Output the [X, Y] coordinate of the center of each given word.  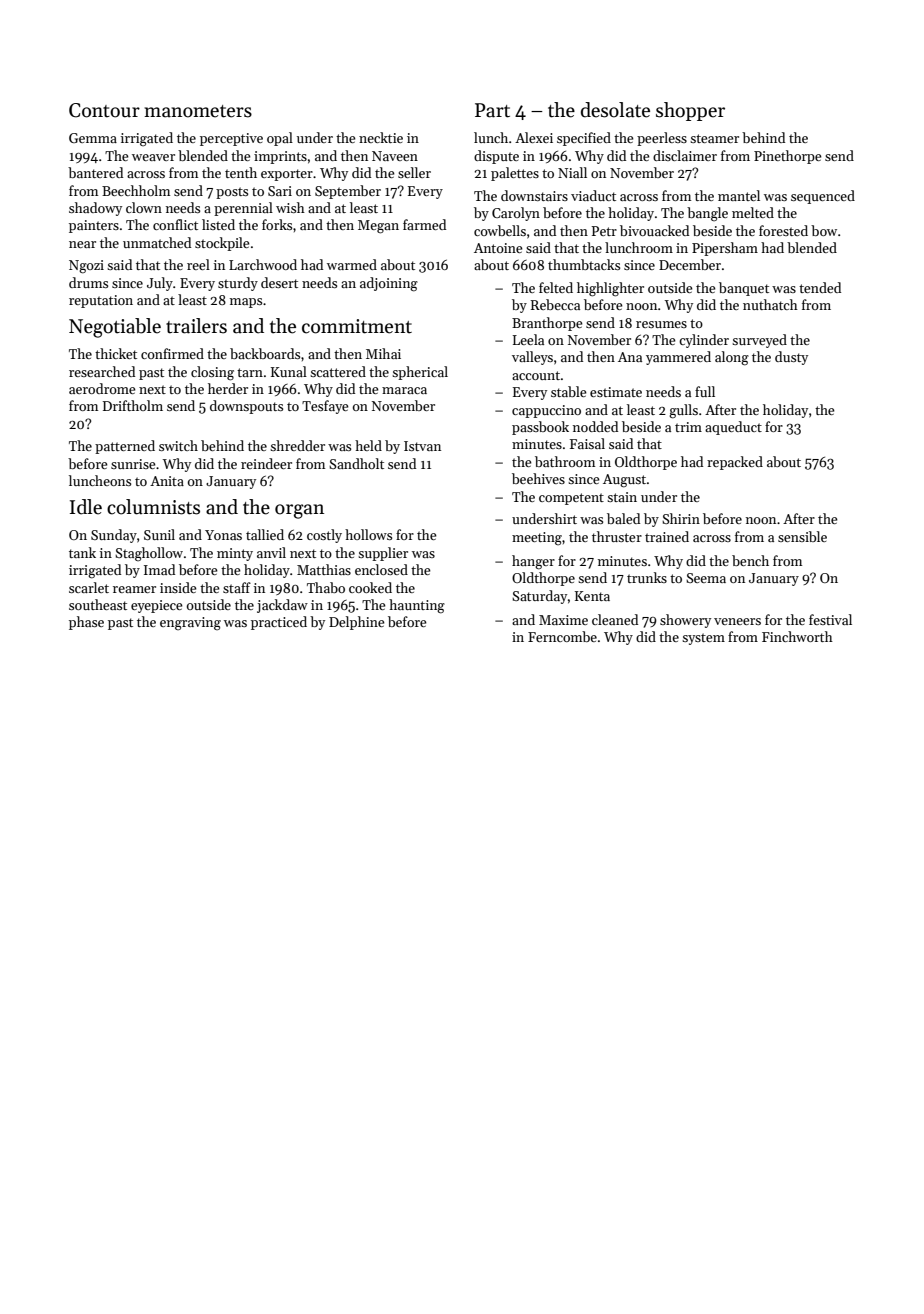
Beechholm [136, 190]
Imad [159, 569]
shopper [690, 111]
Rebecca [555, 304]
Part [492, 110]
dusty [791, 358]
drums [88, 282]
